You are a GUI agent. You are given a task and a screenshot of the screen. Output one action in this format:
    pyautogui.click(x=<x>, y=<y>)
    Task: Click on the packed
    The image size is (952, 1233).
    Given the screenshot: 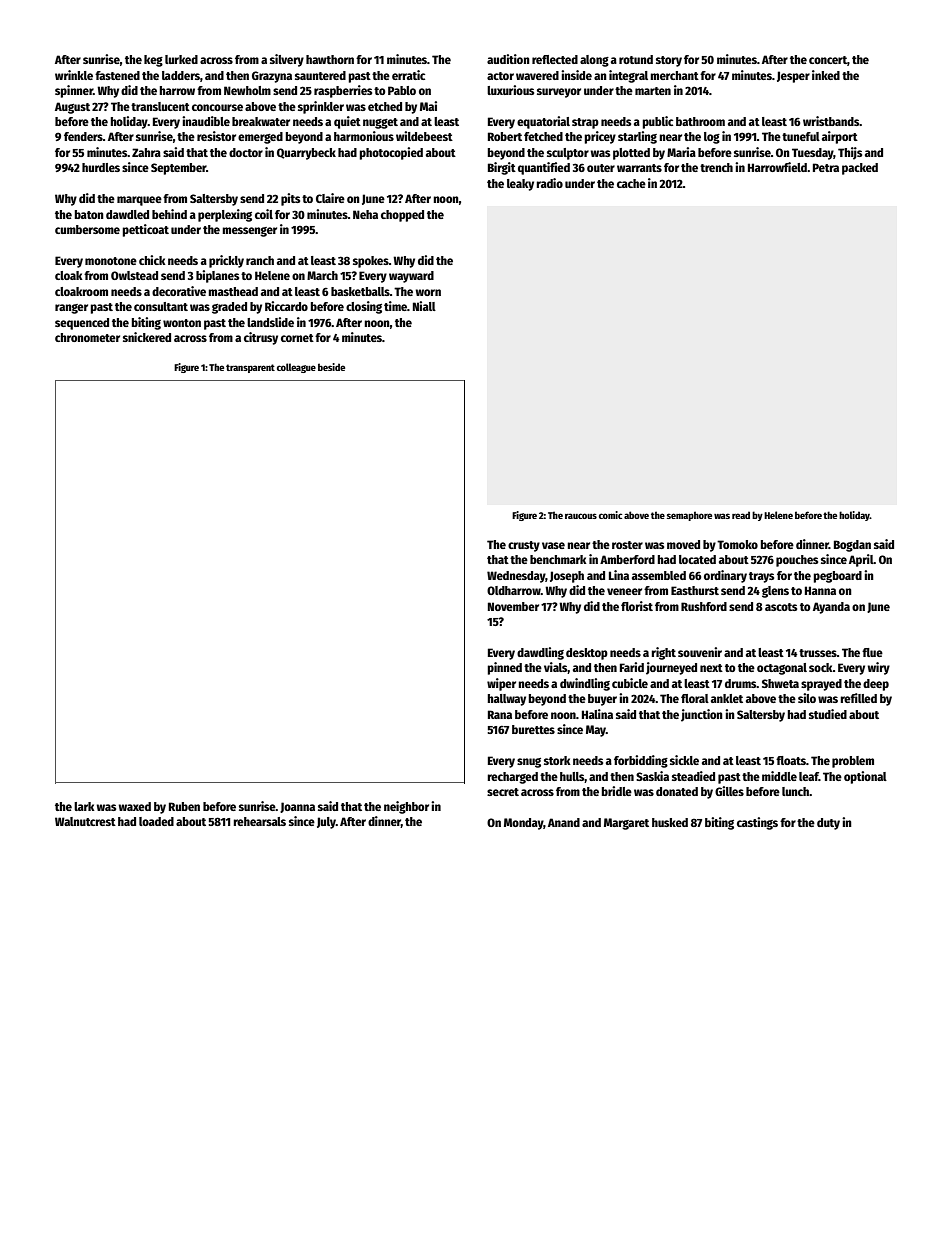 What is the action you would take?
    pyautogui.click(x=860, y=169)
